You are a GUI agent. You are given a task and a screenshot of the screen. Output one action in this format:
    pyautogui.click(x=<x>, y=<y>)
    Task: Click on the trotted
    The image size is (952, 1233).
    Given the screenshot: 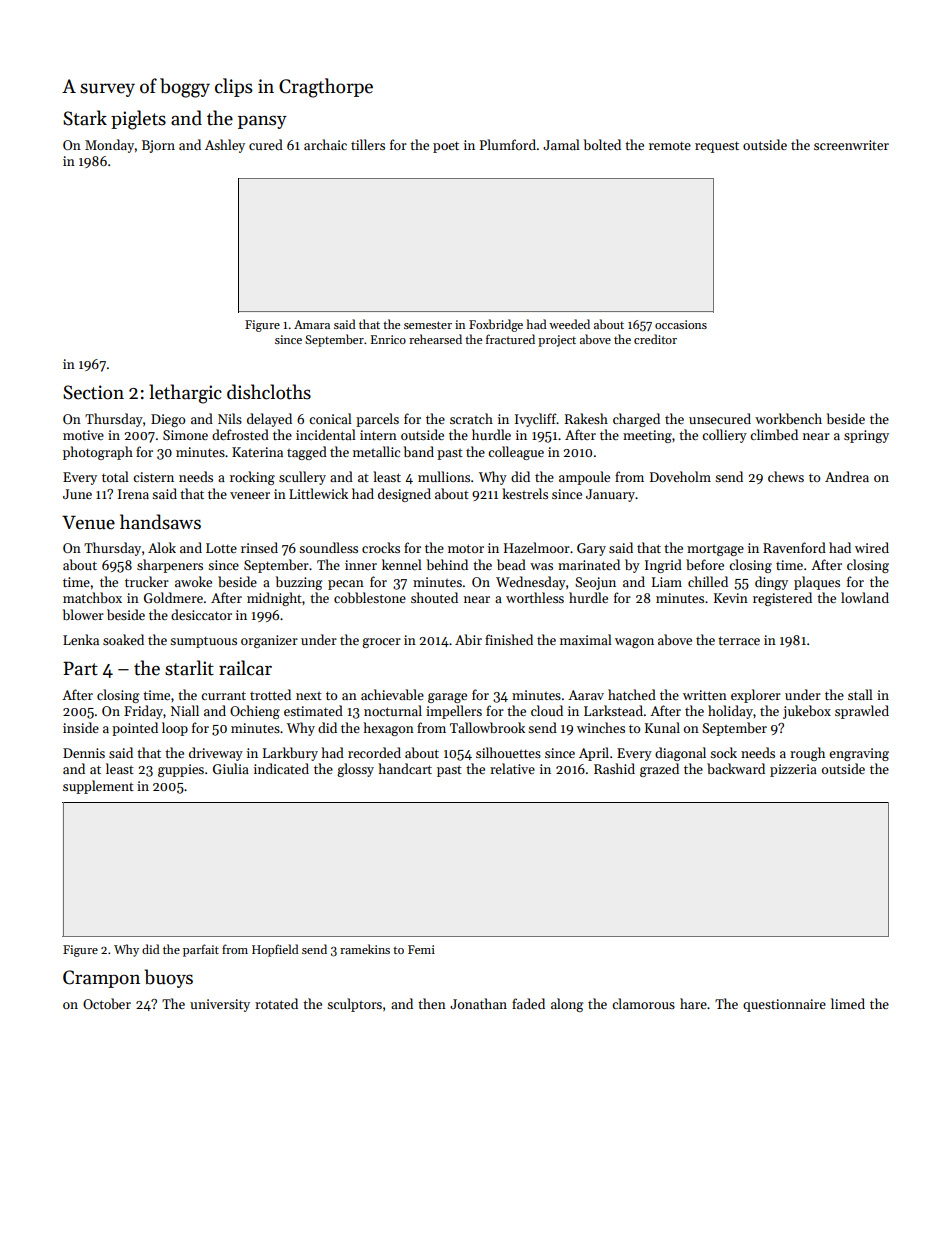 What is the action you would take?
    pyautogui.click(x=270, y=694)
